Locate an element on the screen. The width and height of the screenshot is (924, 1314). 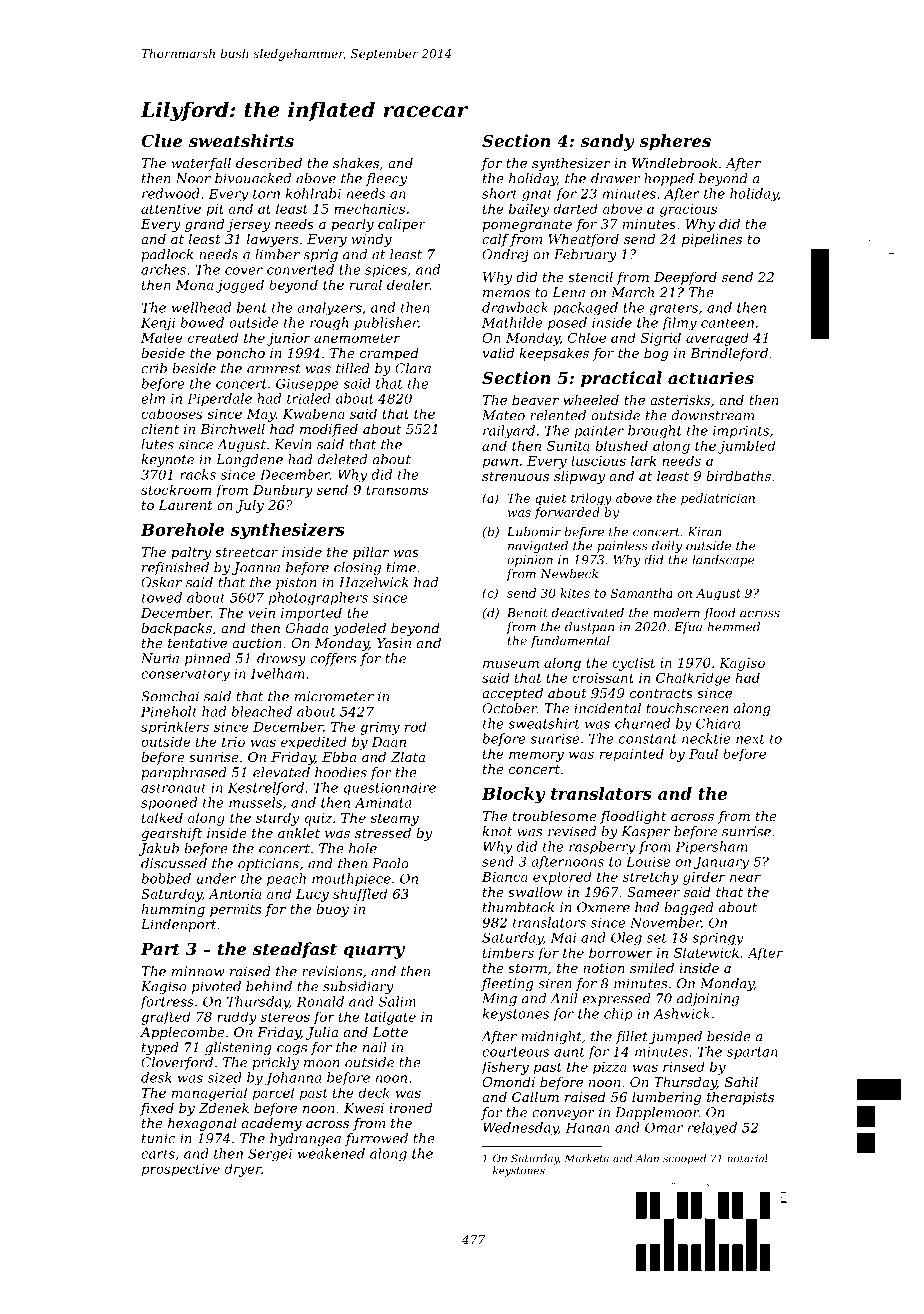
pawn is located at coordinates (500, 463).
